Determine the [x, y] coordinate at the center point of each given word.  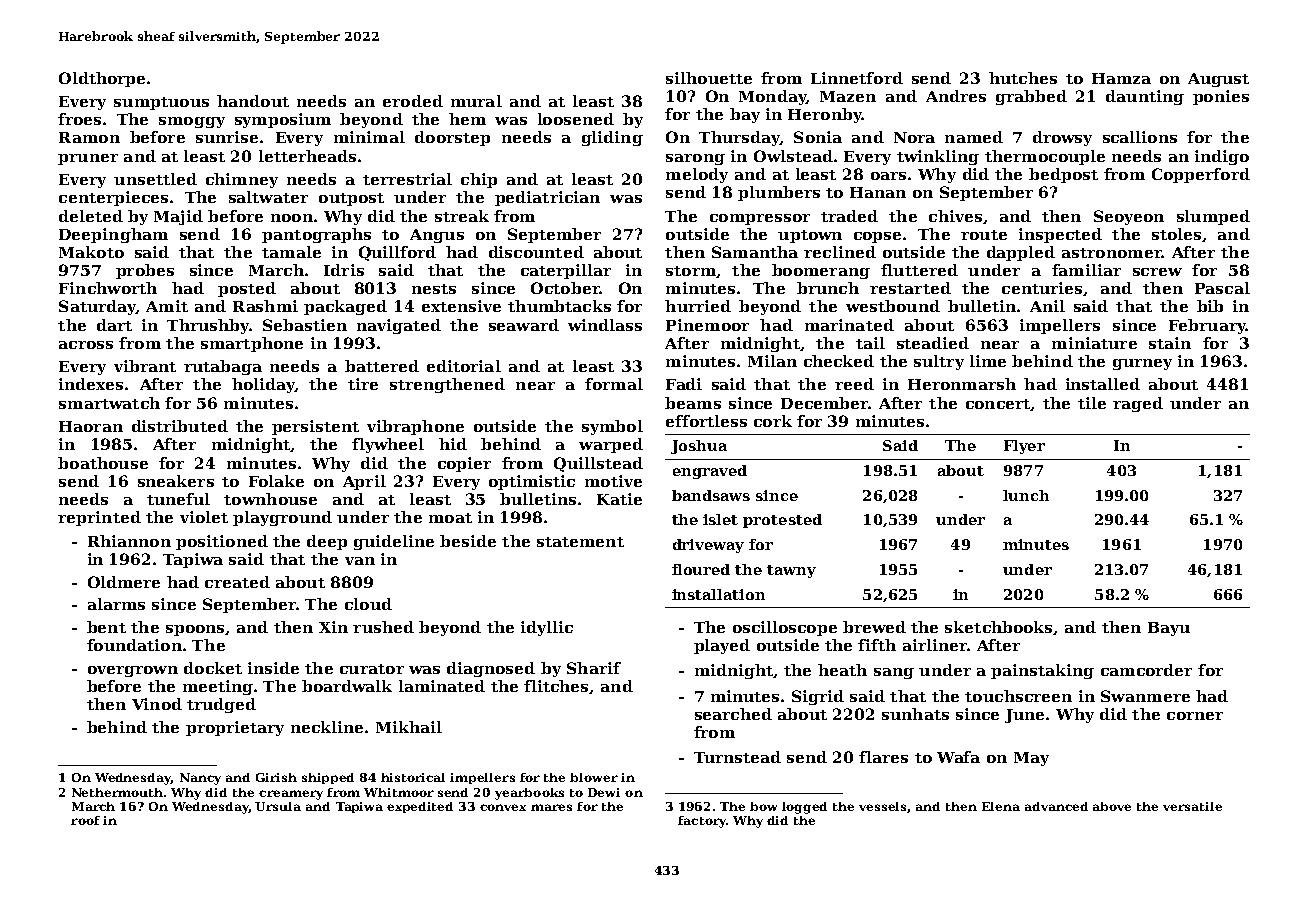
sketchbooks [998, 627]
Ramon [89, 137]
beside [468, 541]
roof [85, 820]
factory [702, 822]
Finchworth [108, 288]
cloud [368, 604]
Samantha [755, 252]
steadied [933, 343]
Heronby [825, 115]
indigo [1222, 157]
